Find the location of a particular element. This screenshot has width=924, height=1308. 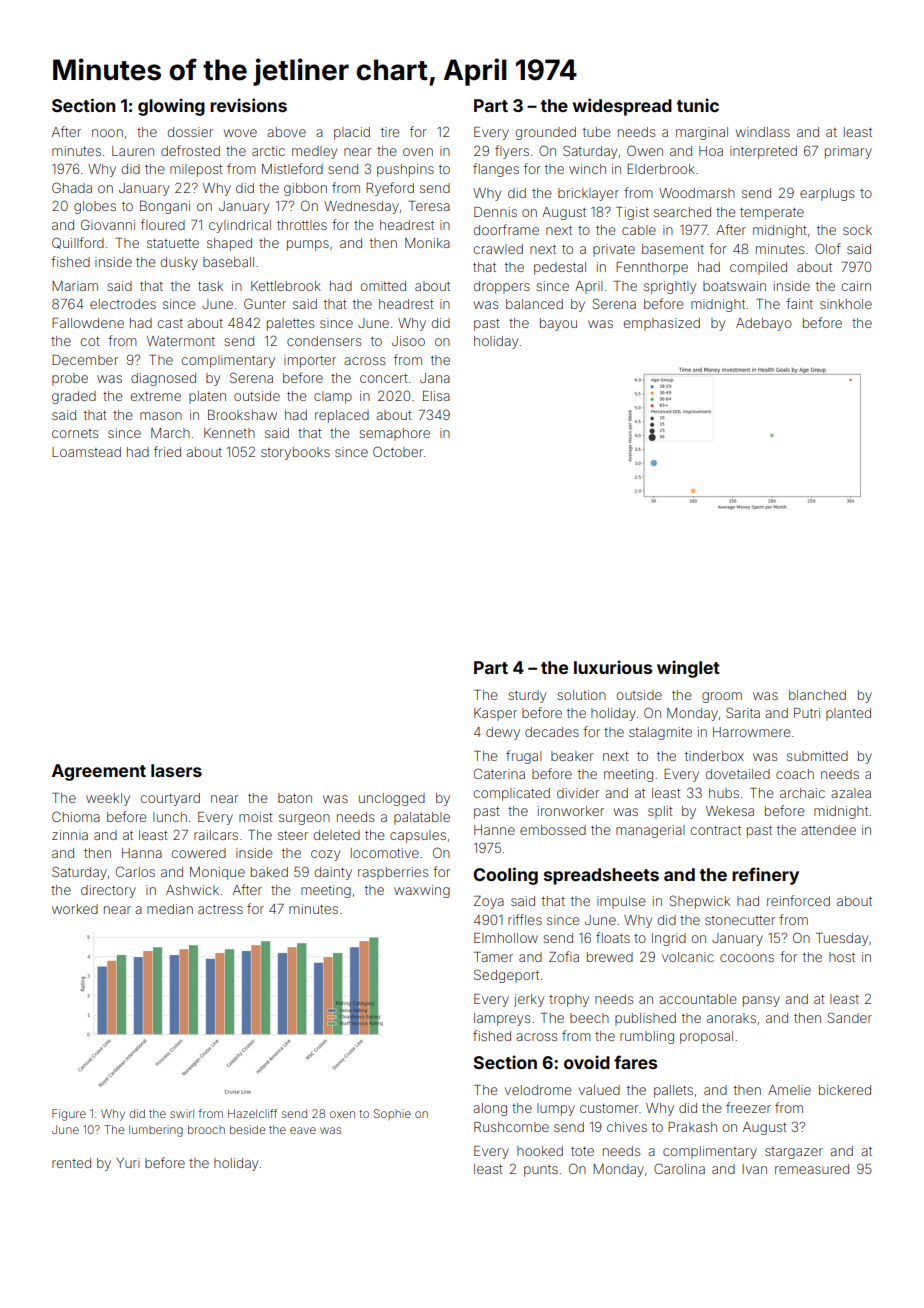

luxurious is located at coordinates (613, 667).
